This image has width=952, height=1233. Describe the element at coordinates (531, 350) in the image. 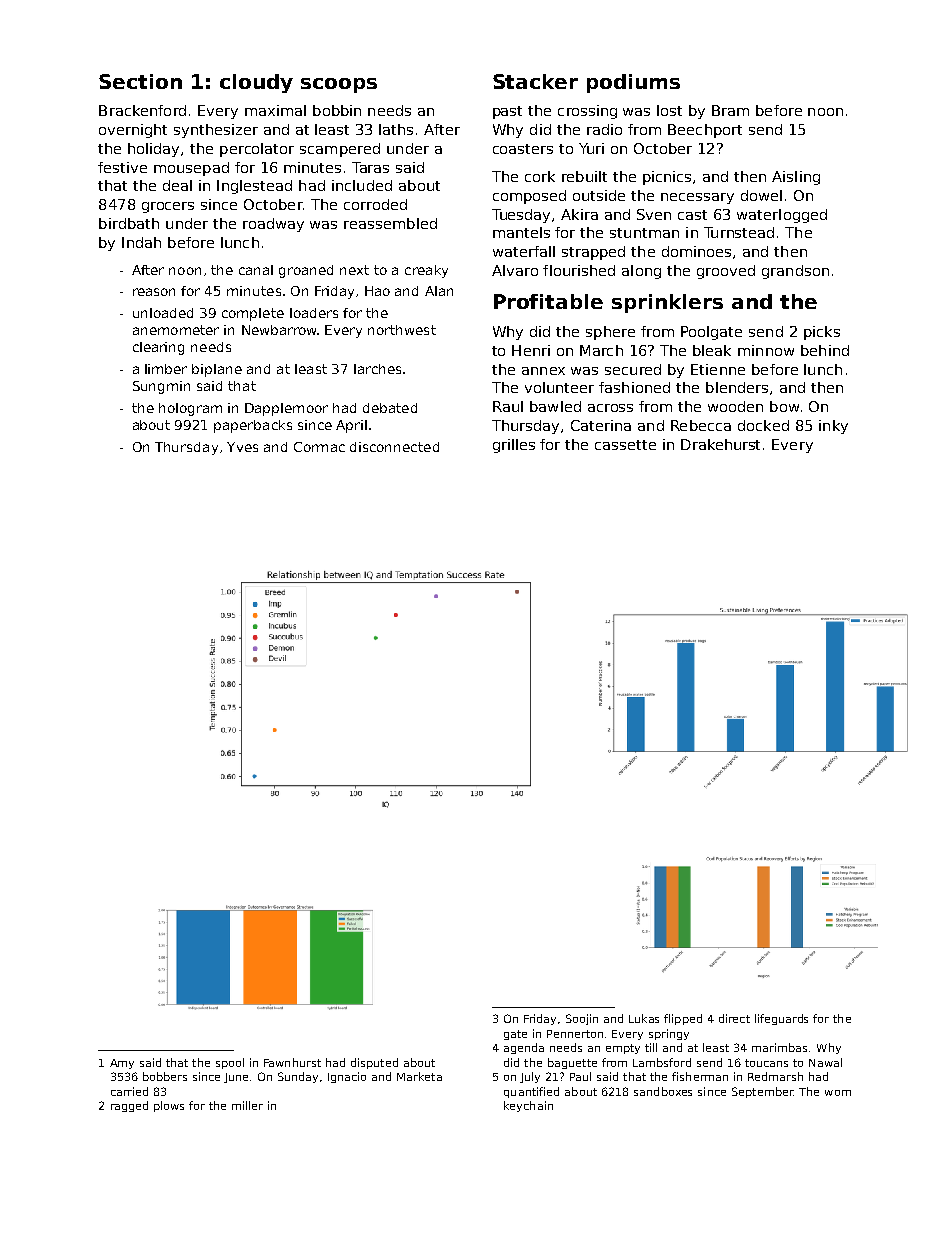

I see `Henri` at that location.
